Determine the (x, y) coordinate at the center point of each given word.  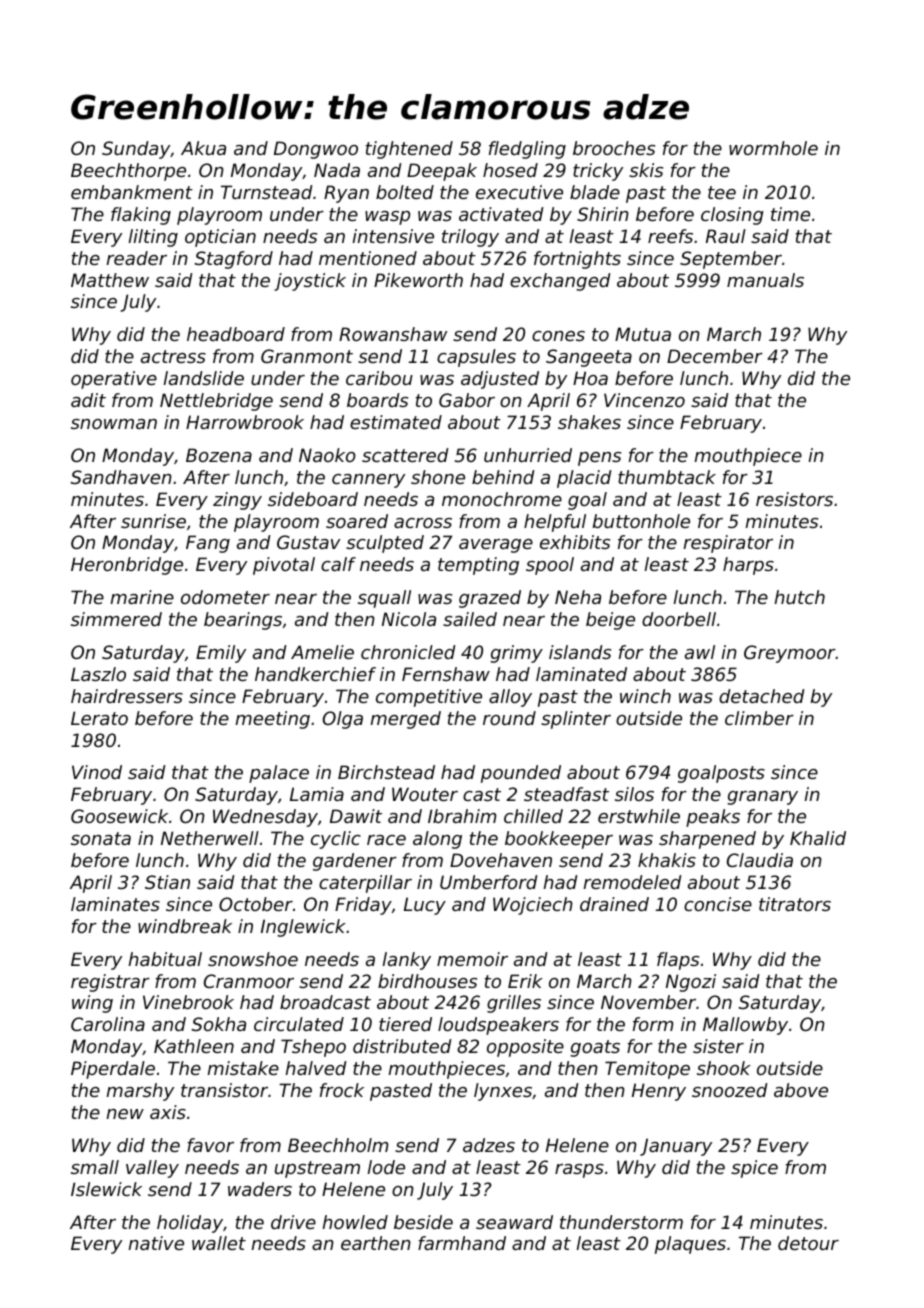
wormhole (773, 148)
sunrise (153, 521)
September (731, 260)
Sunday (136, 150)
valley (152, 1169)
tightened (409, 150)
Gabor (467, 400)
